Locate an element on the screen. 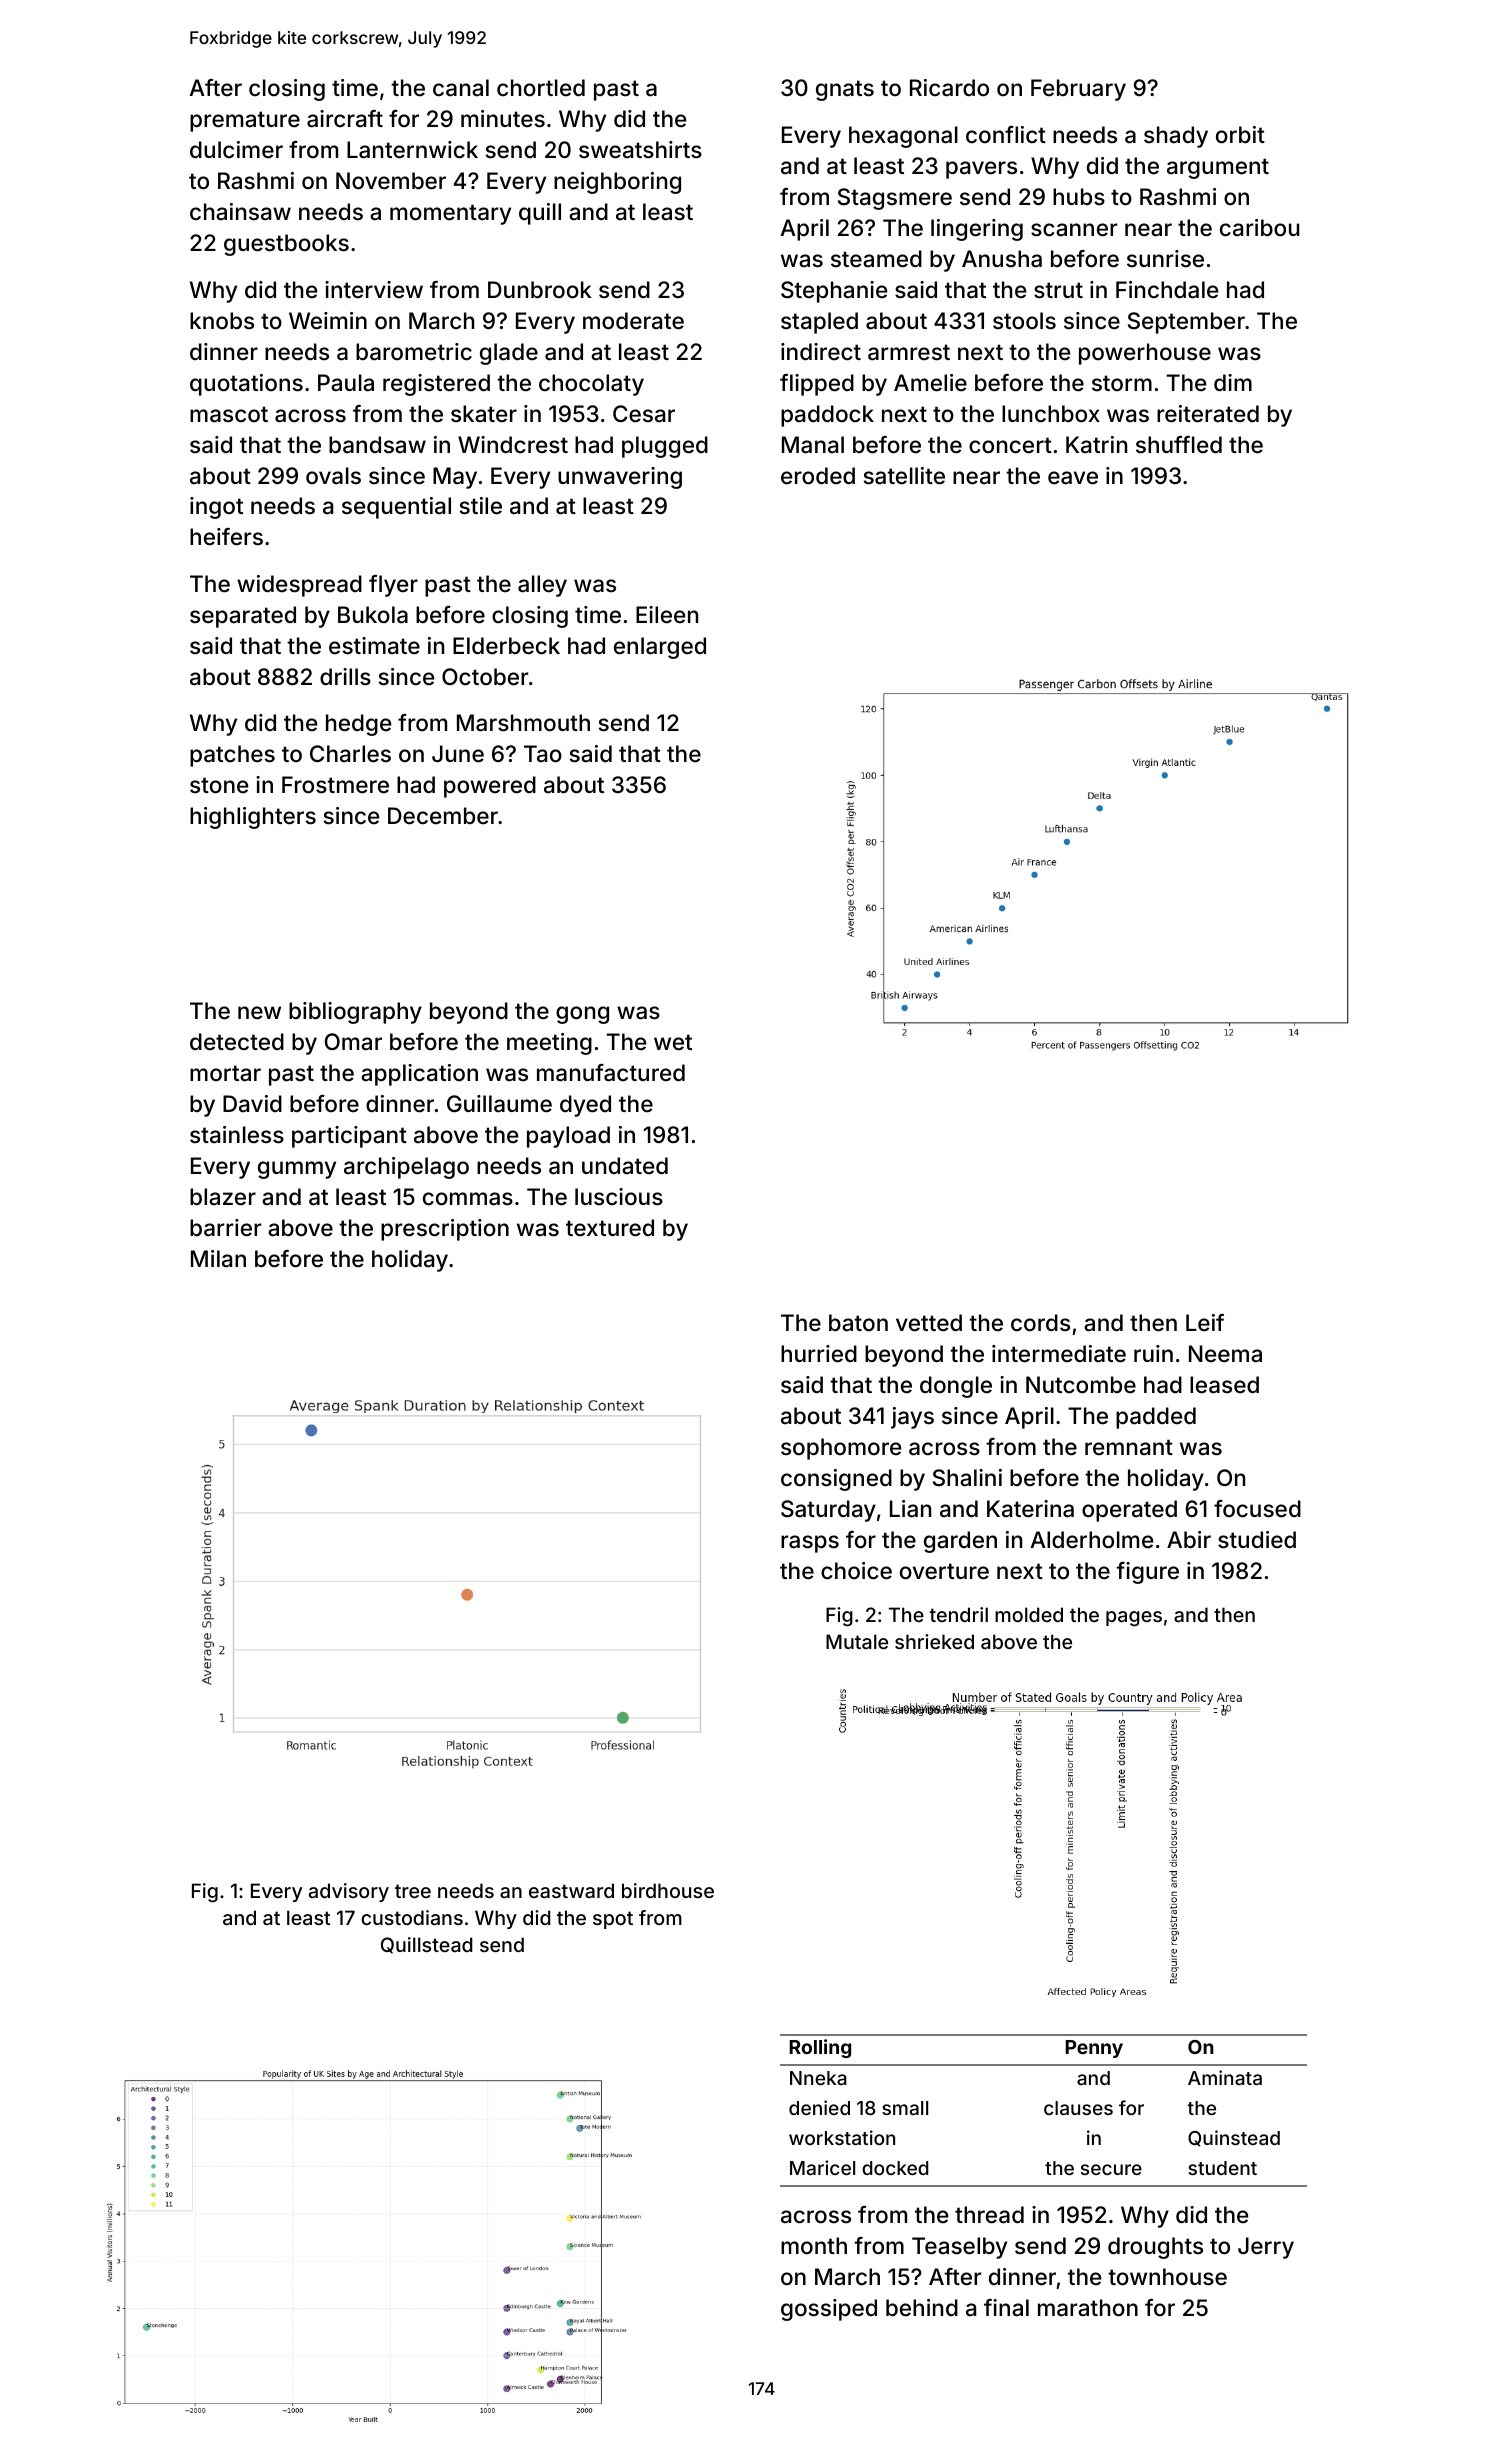 This screenshot has width=1496, height=2464. Leif is located at coordinates (1205, 1323).
